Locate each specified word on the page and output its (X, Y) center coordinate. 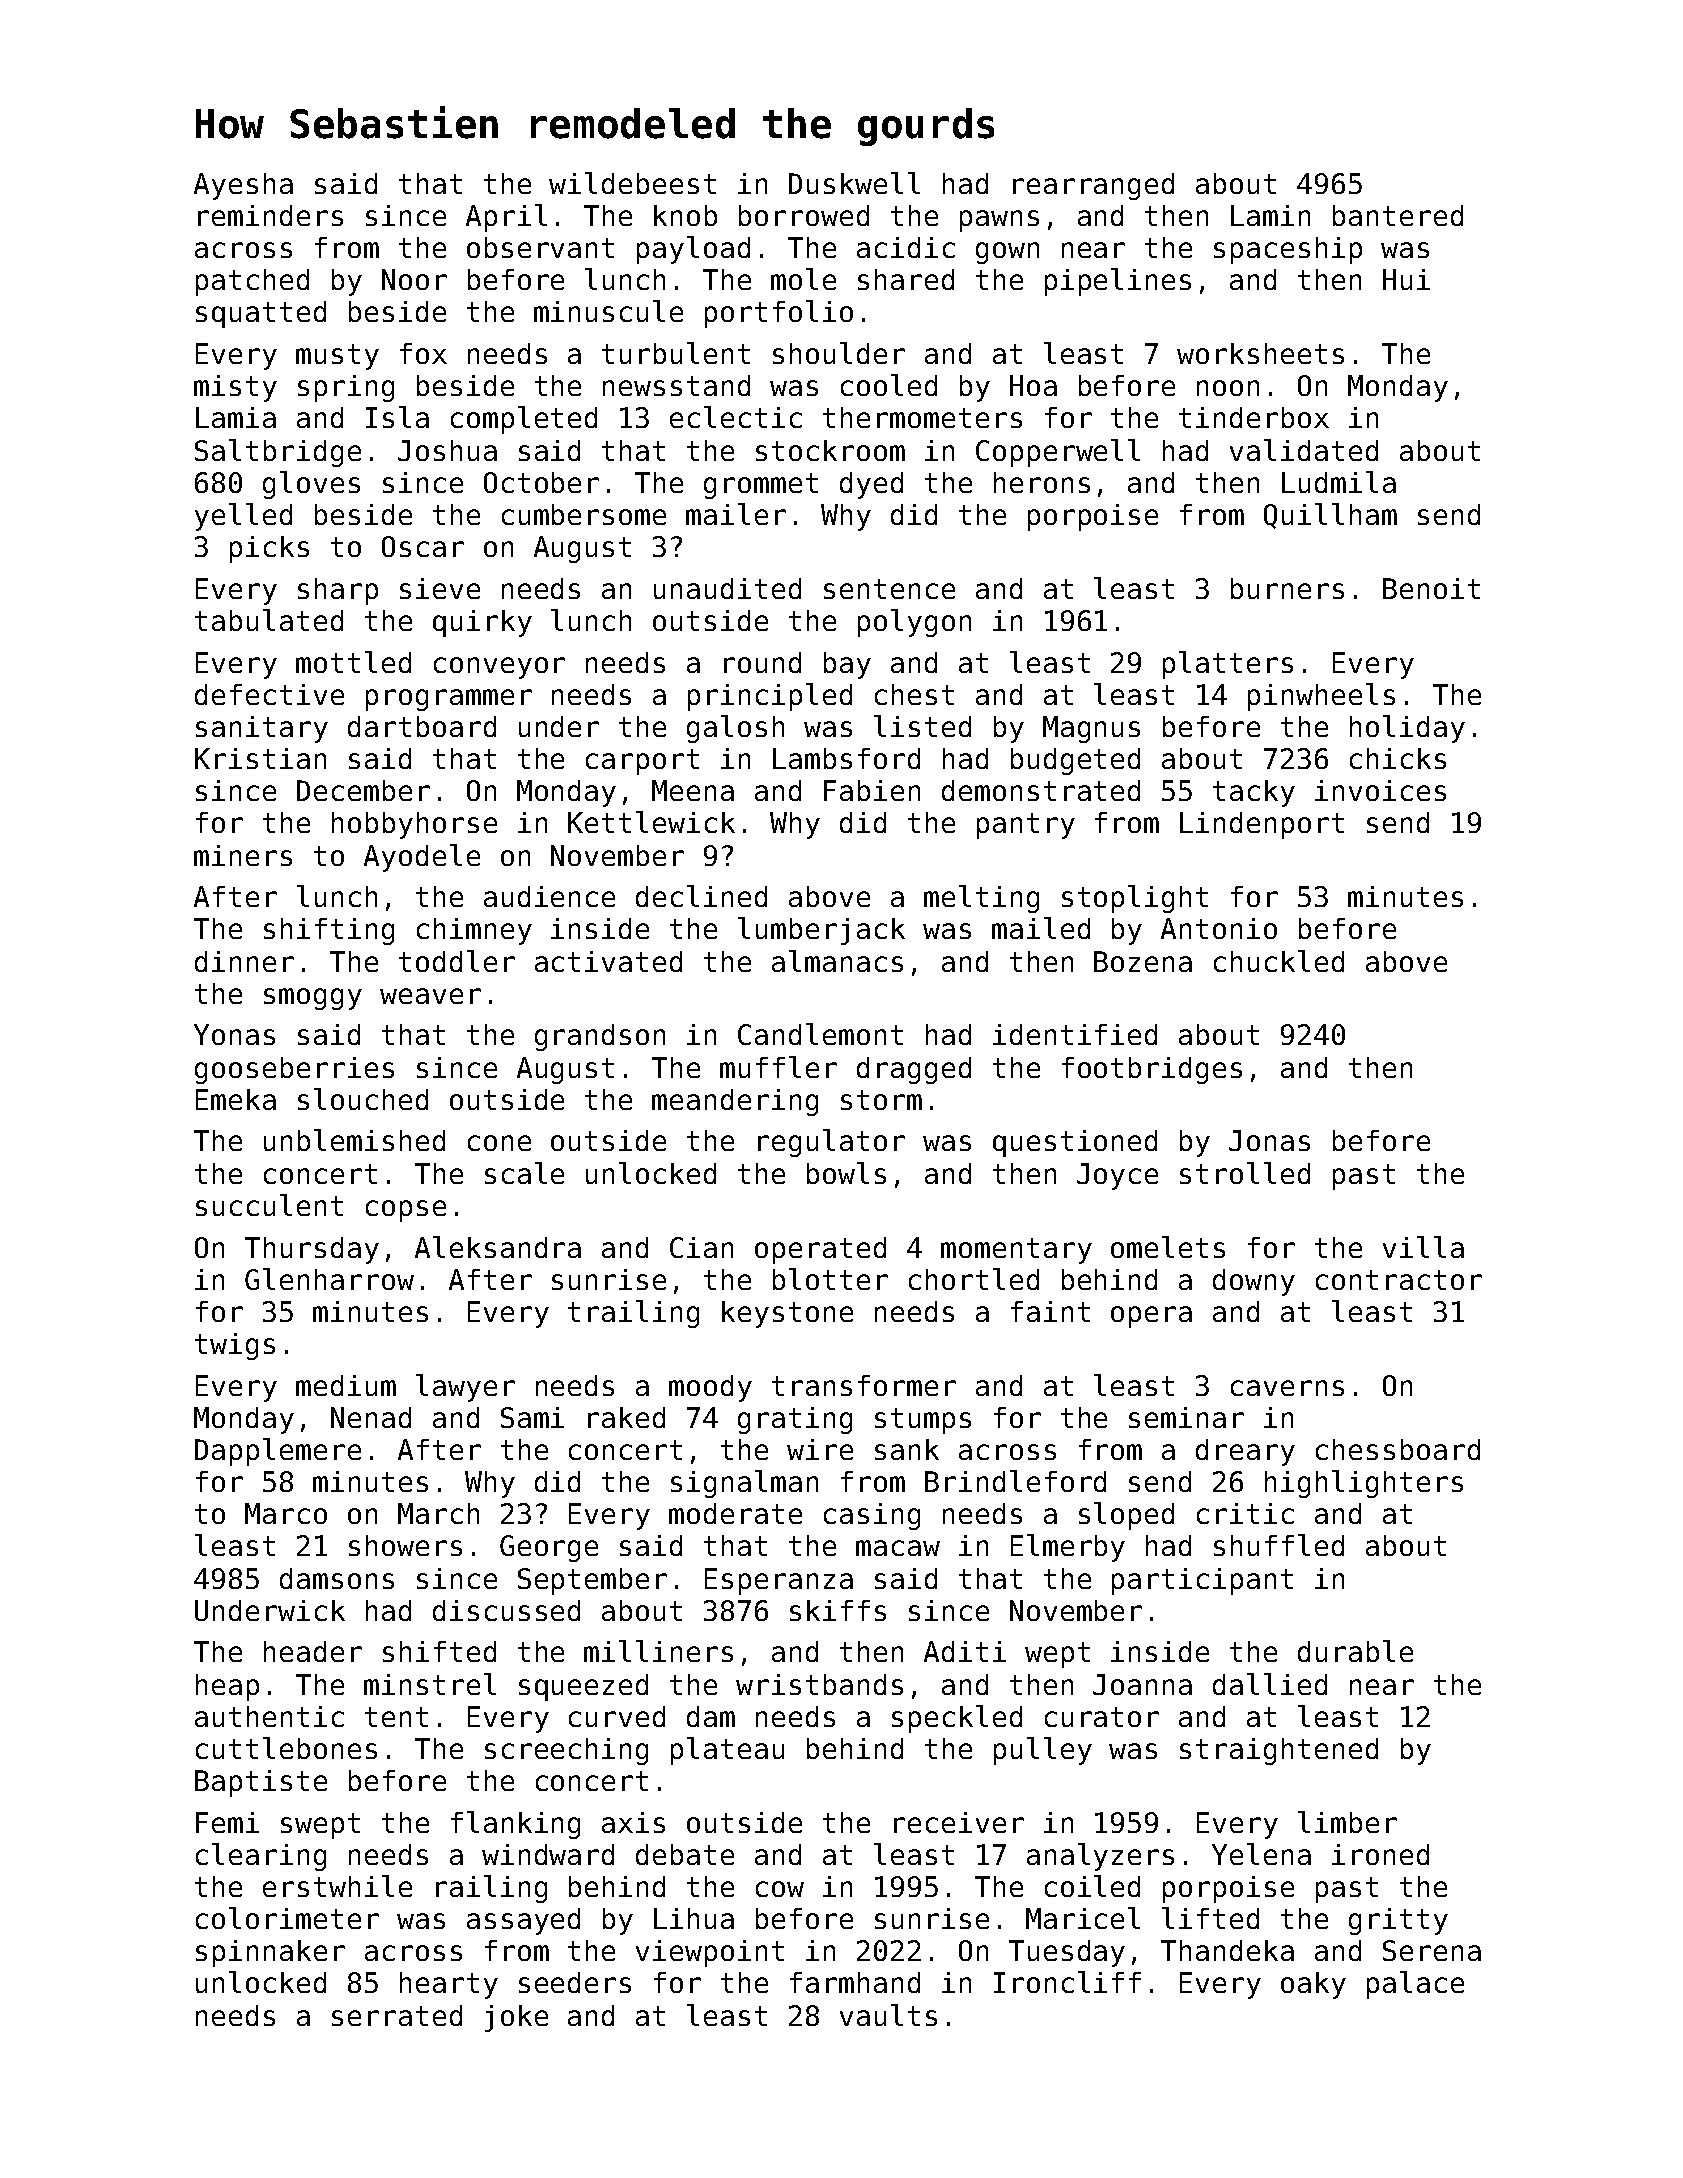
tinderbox (1254, 417)
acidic (906, 247)
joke (516, 2018)
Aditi (965, 1651)
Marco (286, 1513)
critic (1245, 1513)
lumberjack (821, 931)
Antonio (1219, 928)
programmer (449, 700)
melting (981, 899)
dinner (244, 961)
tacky (1254, 793)
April (506, 218)
